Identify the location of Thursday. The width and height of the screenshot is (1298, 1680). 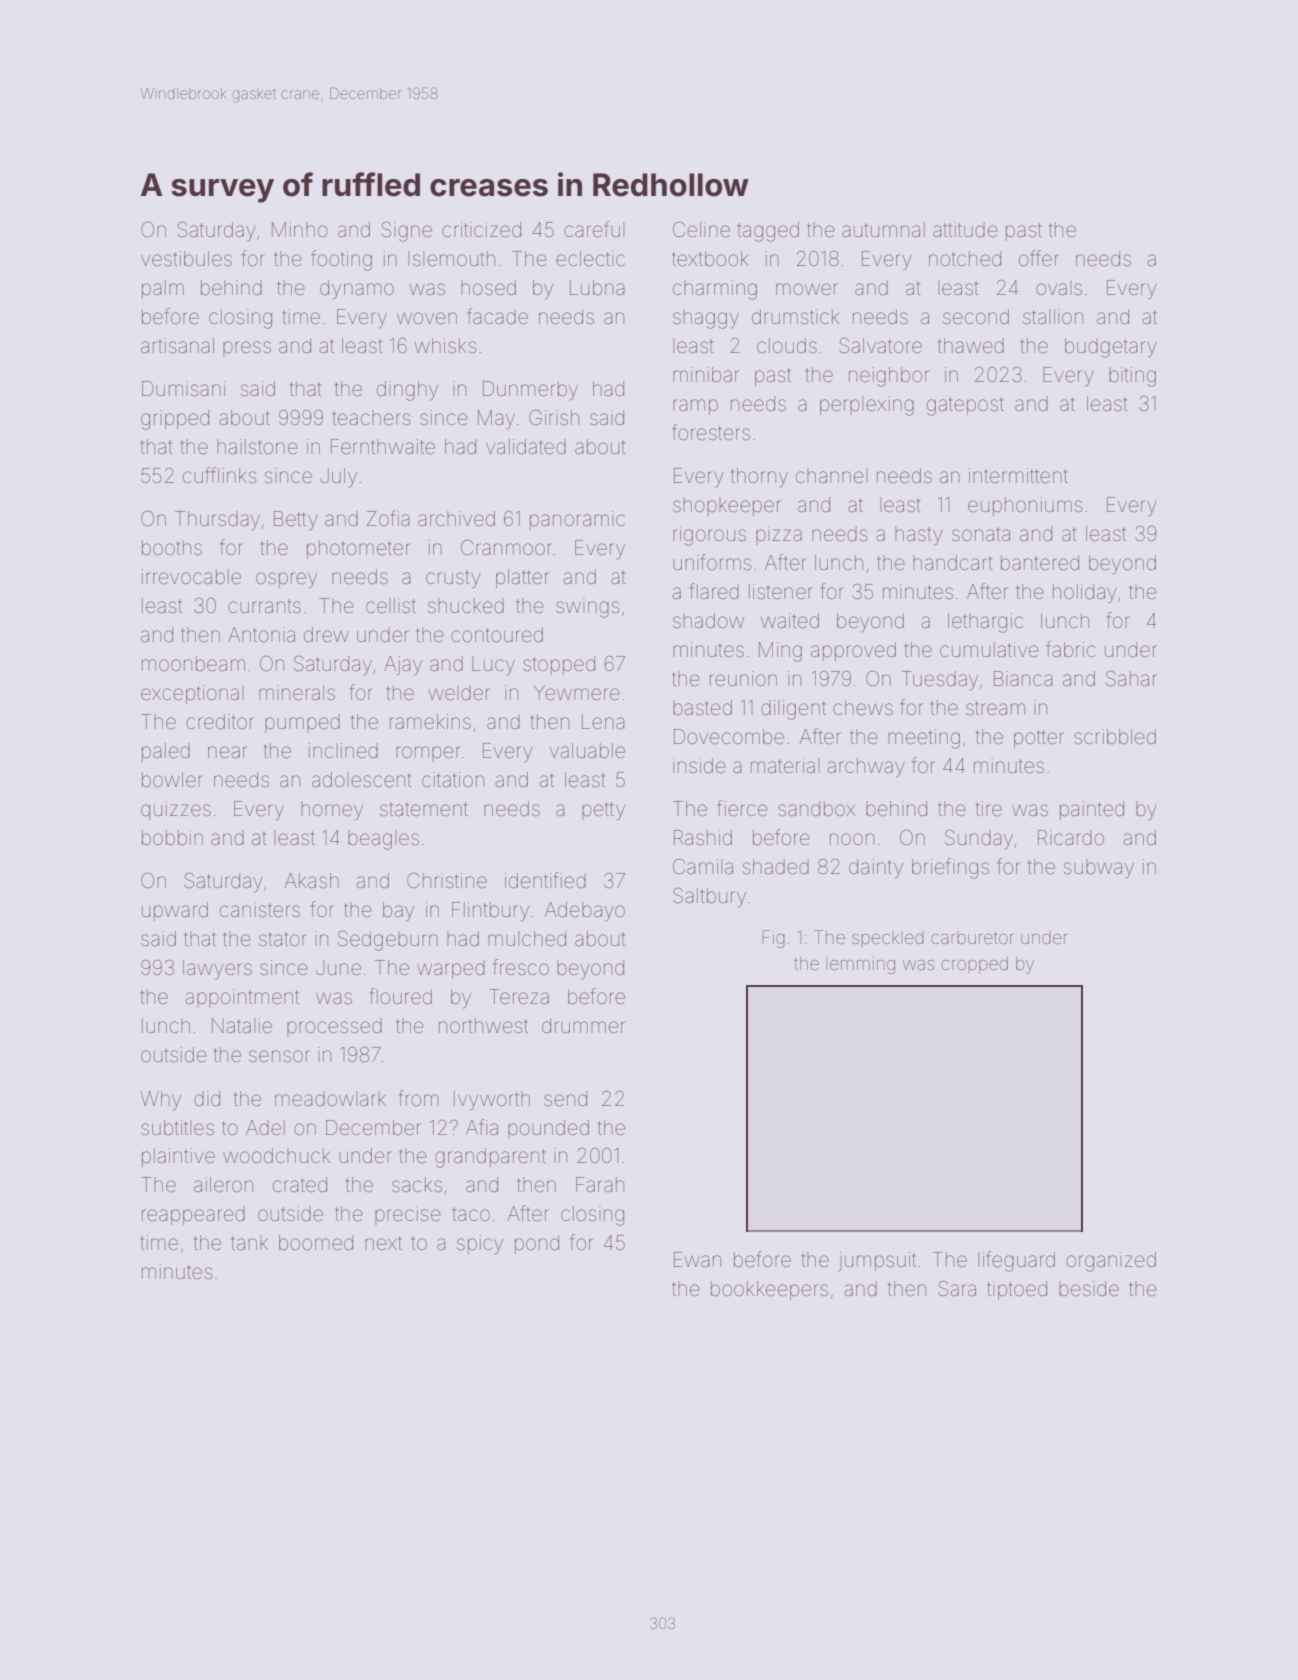
(217, 521).
